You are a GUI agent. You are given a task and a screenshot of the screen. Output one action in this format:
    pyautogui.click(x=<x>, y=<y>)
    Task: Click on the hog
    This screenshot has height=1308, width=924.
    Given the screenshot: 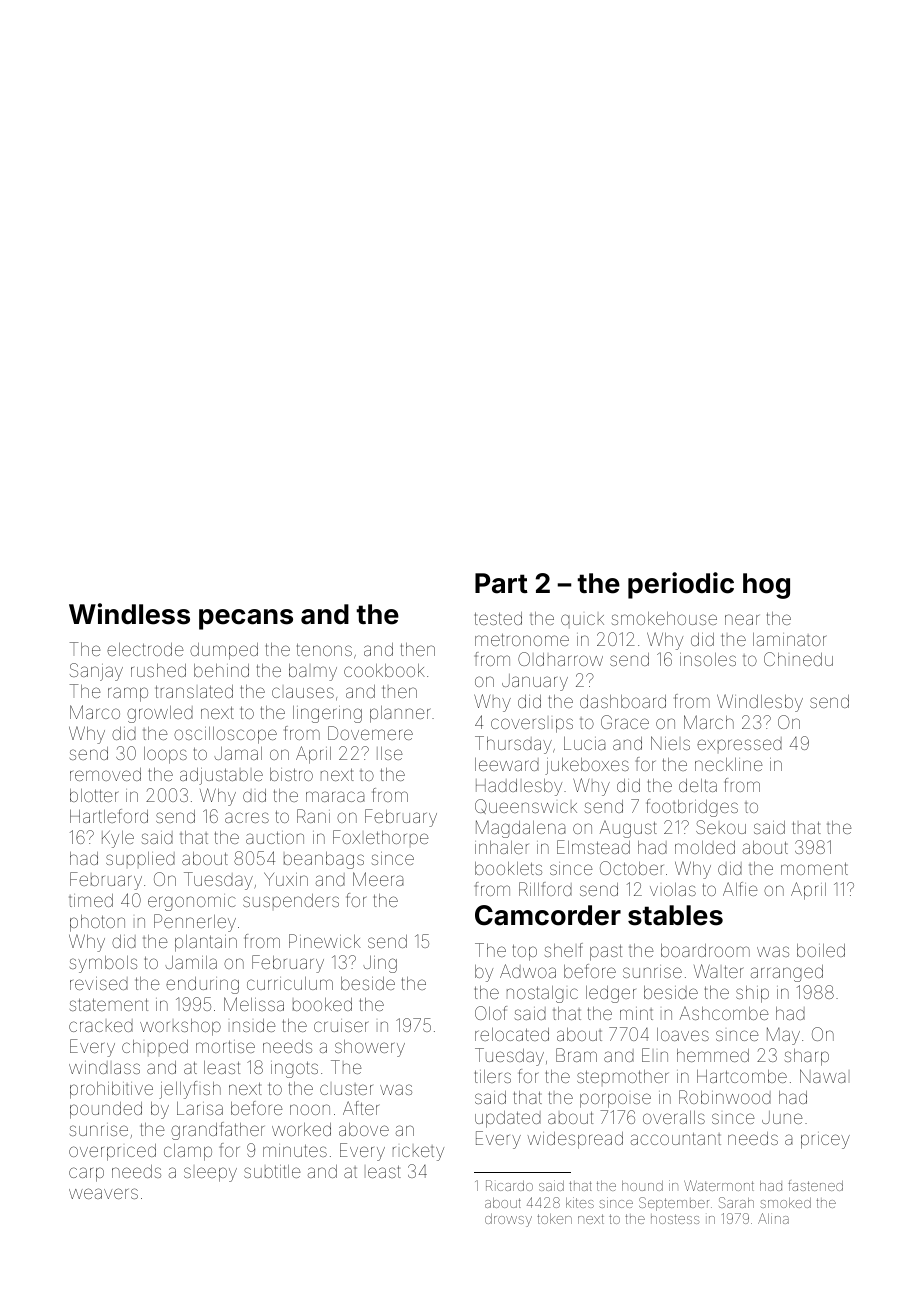 What is the action you would take?
    pyautogui.click(x=766, y=586)
